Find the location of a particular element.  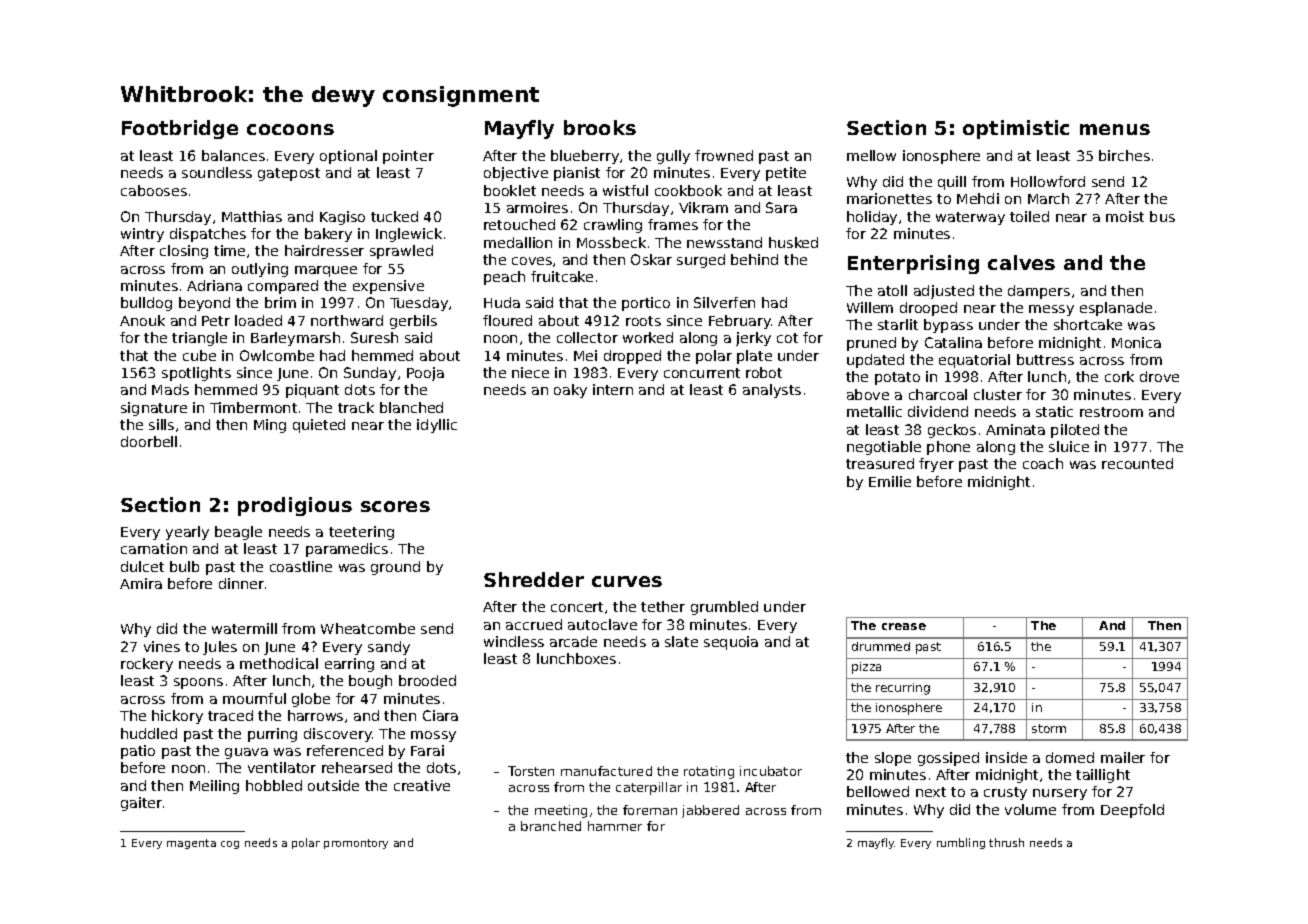

Inglewick is located at coordinates (409, 235).
